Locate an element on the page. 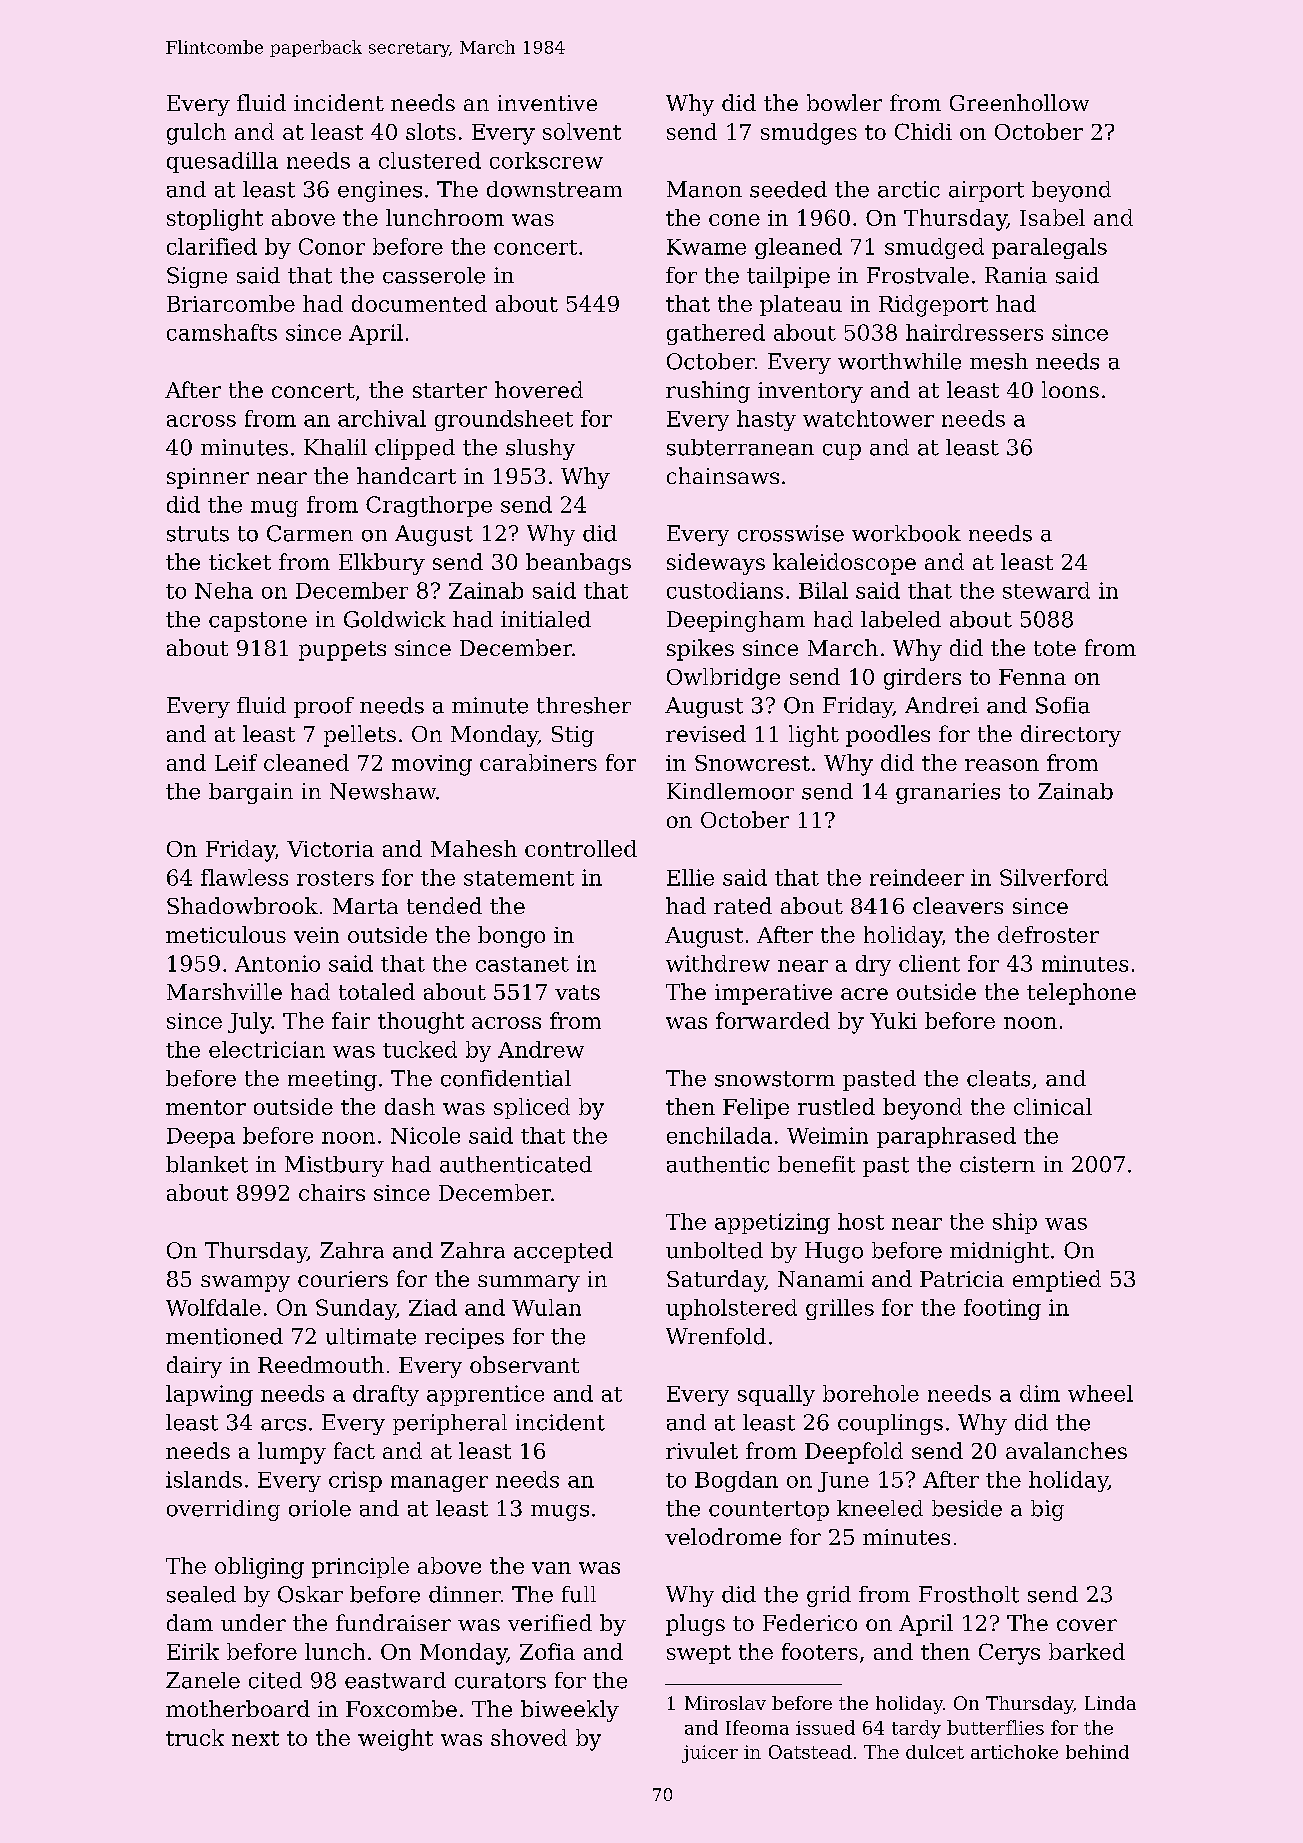  lapwing is located at coordinates (209, 1395).
